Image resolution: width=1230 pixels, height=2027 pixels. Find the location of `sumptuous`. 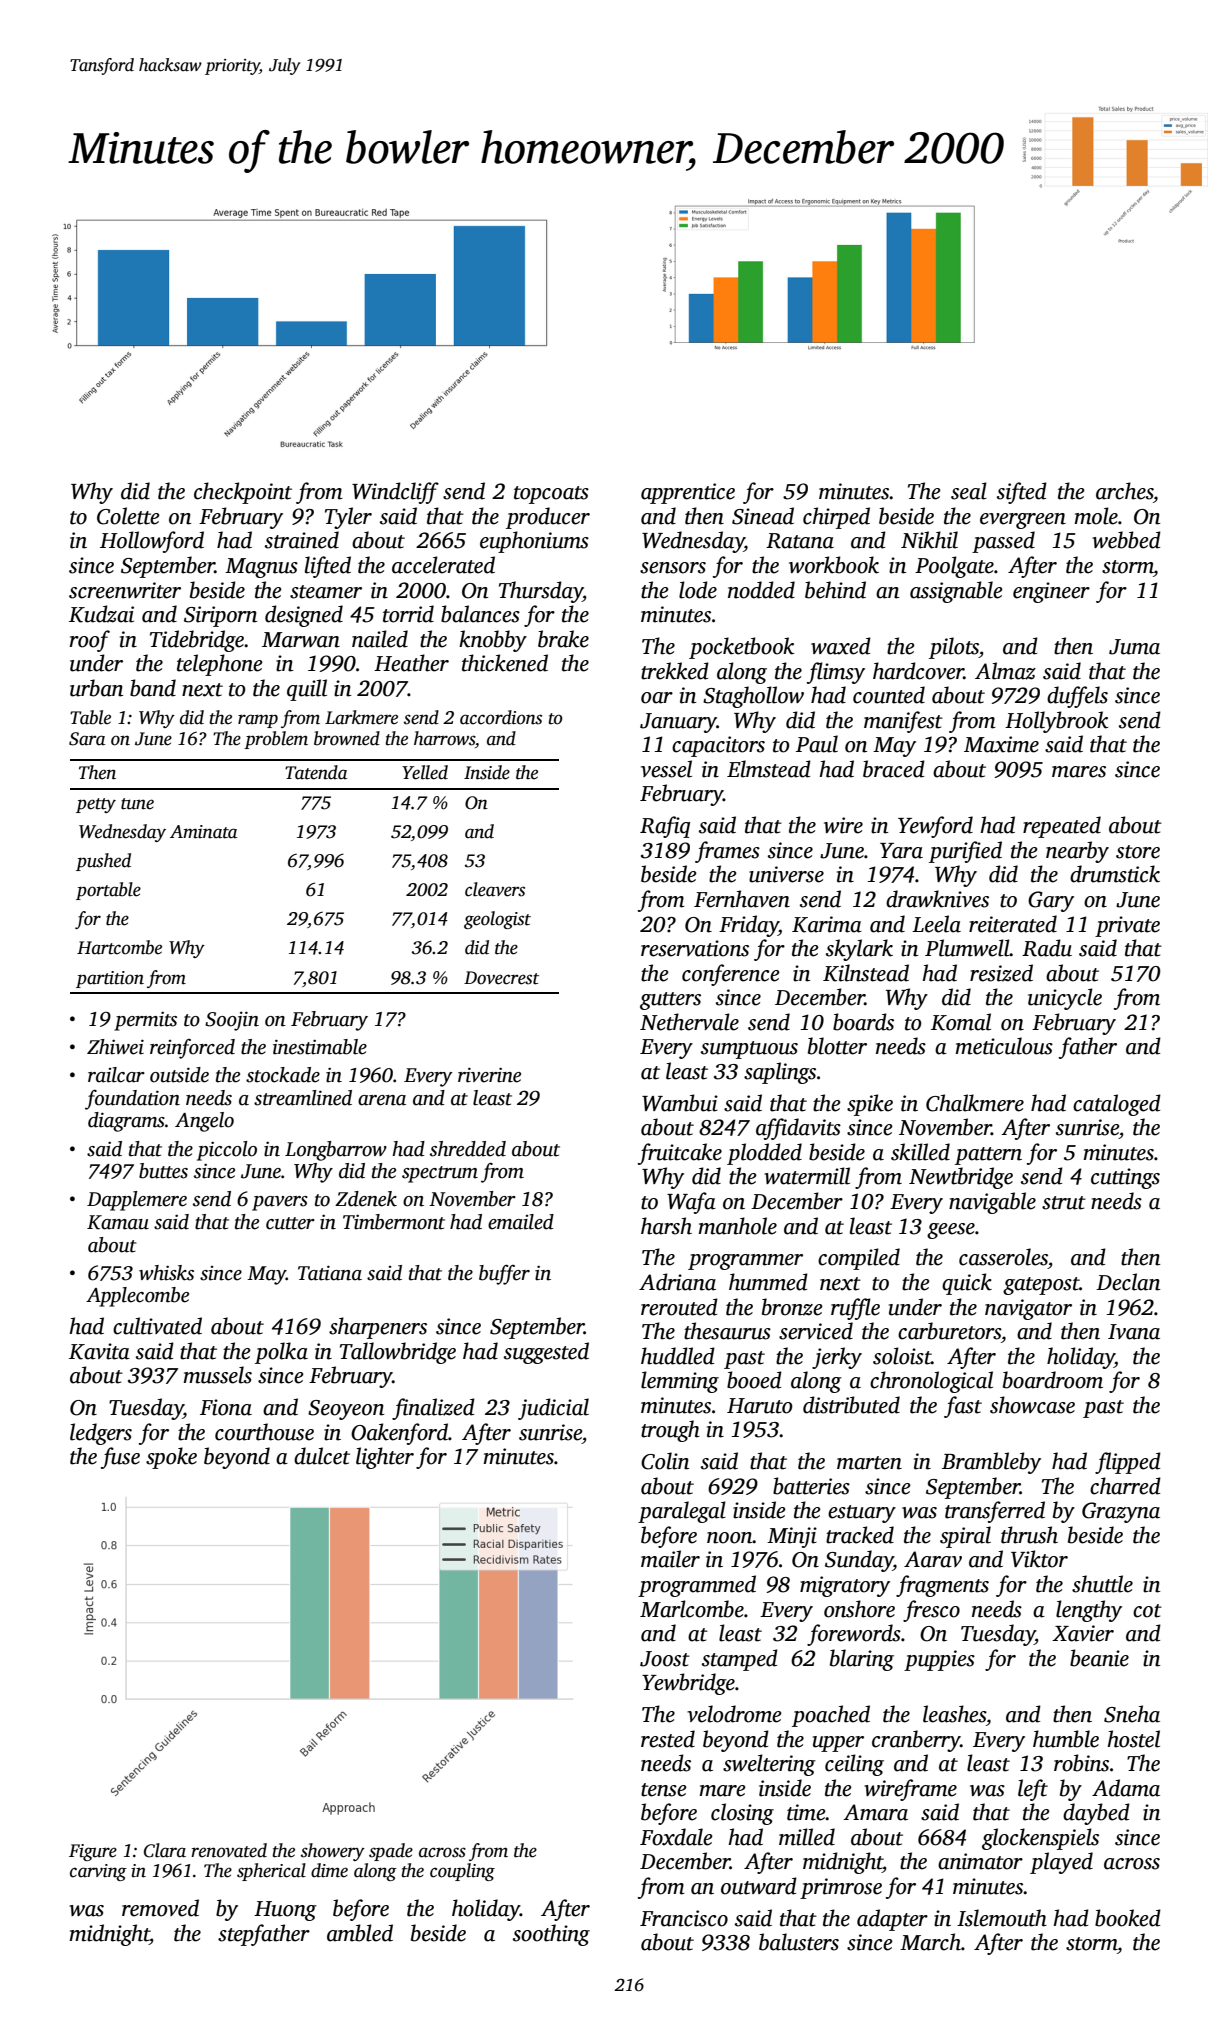

sumptuous is located at coordinates (749, 1050).
